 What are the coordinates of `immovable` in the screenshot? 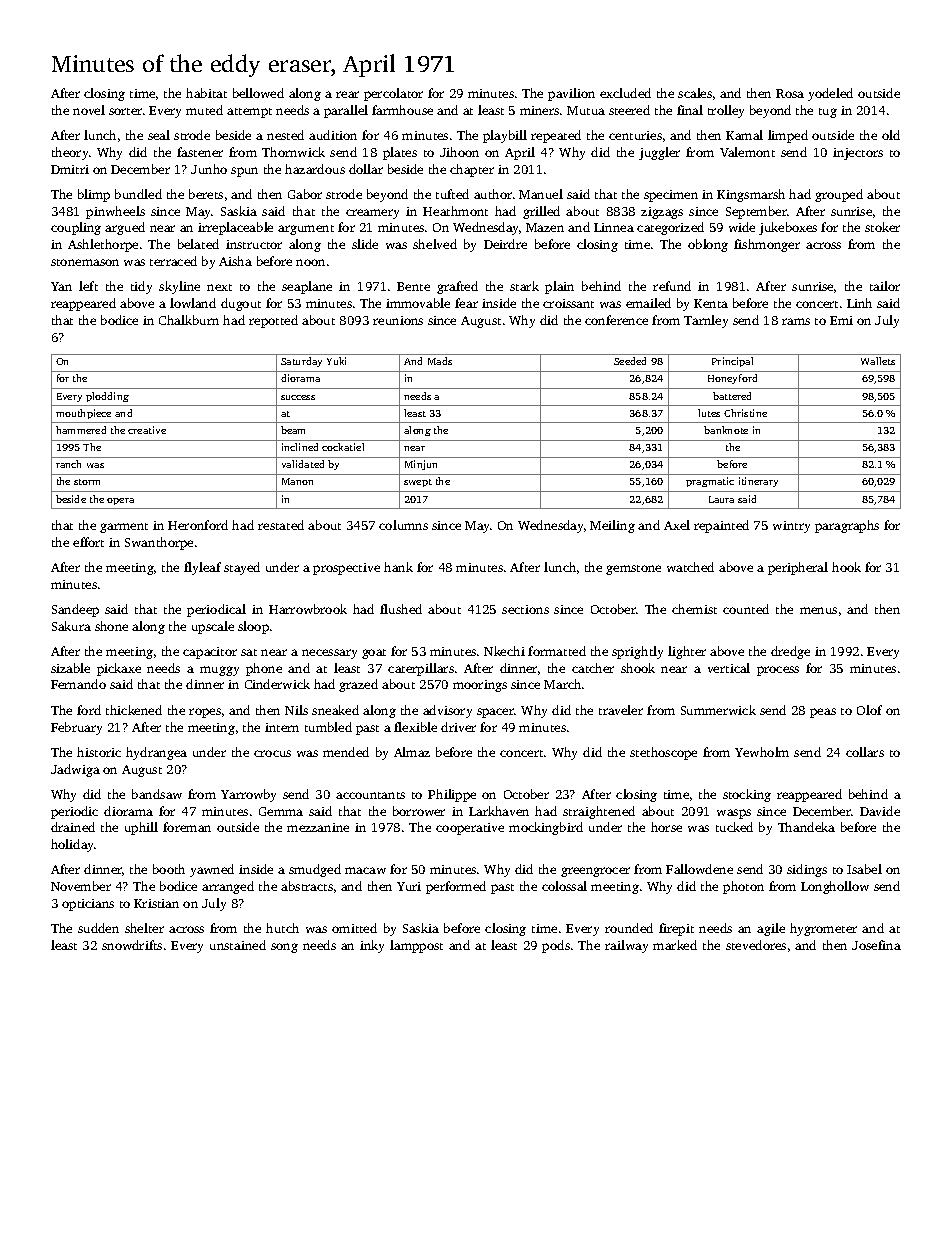 It's located at (418, 303).
